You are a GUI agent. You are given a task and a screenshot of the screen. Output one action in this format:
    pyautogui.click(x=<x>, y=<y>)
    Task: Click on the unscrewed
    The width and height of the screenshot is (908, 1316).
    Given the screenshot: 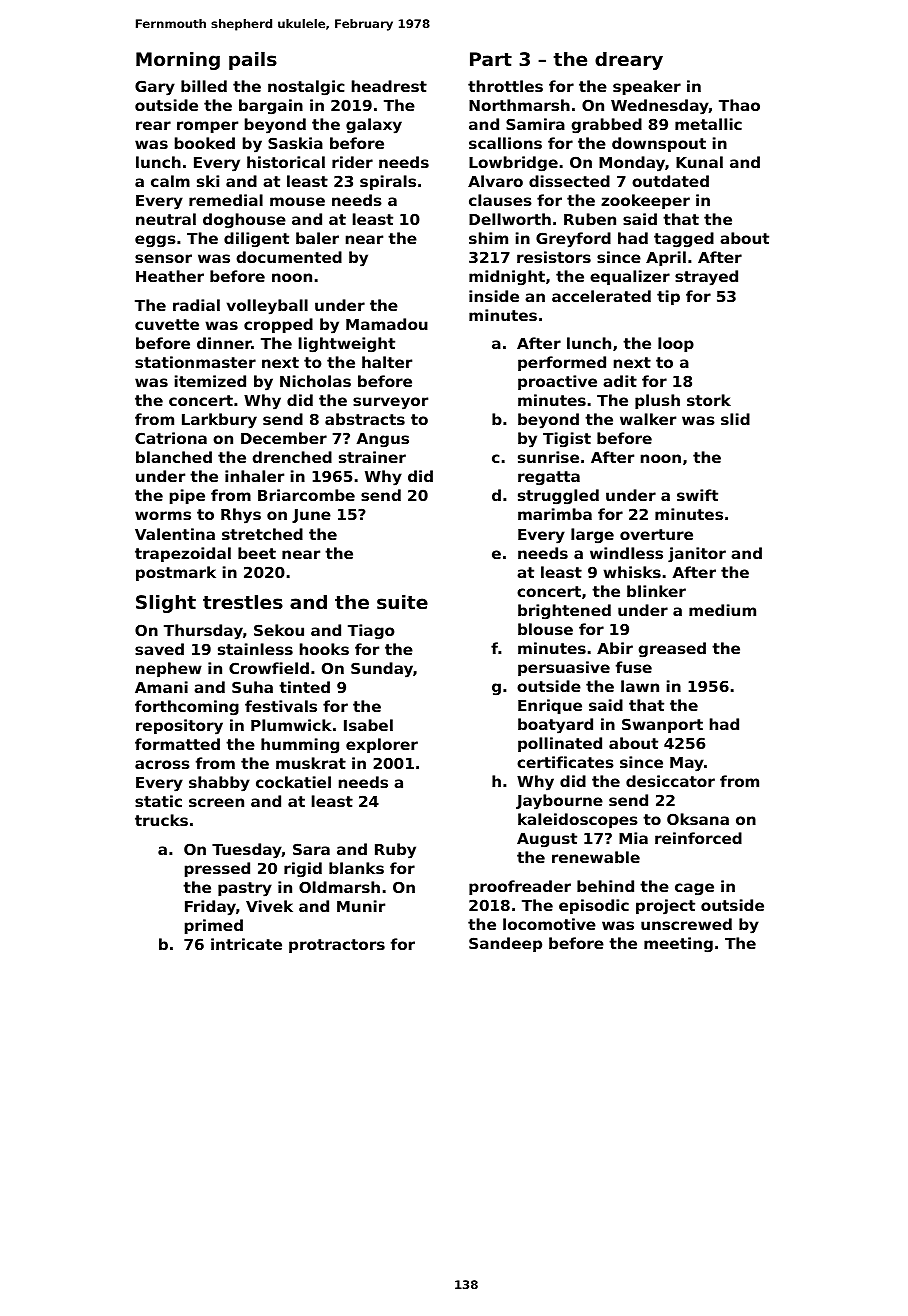 What is the action you would take?
    pyautogui.click(x=686, y=924)
